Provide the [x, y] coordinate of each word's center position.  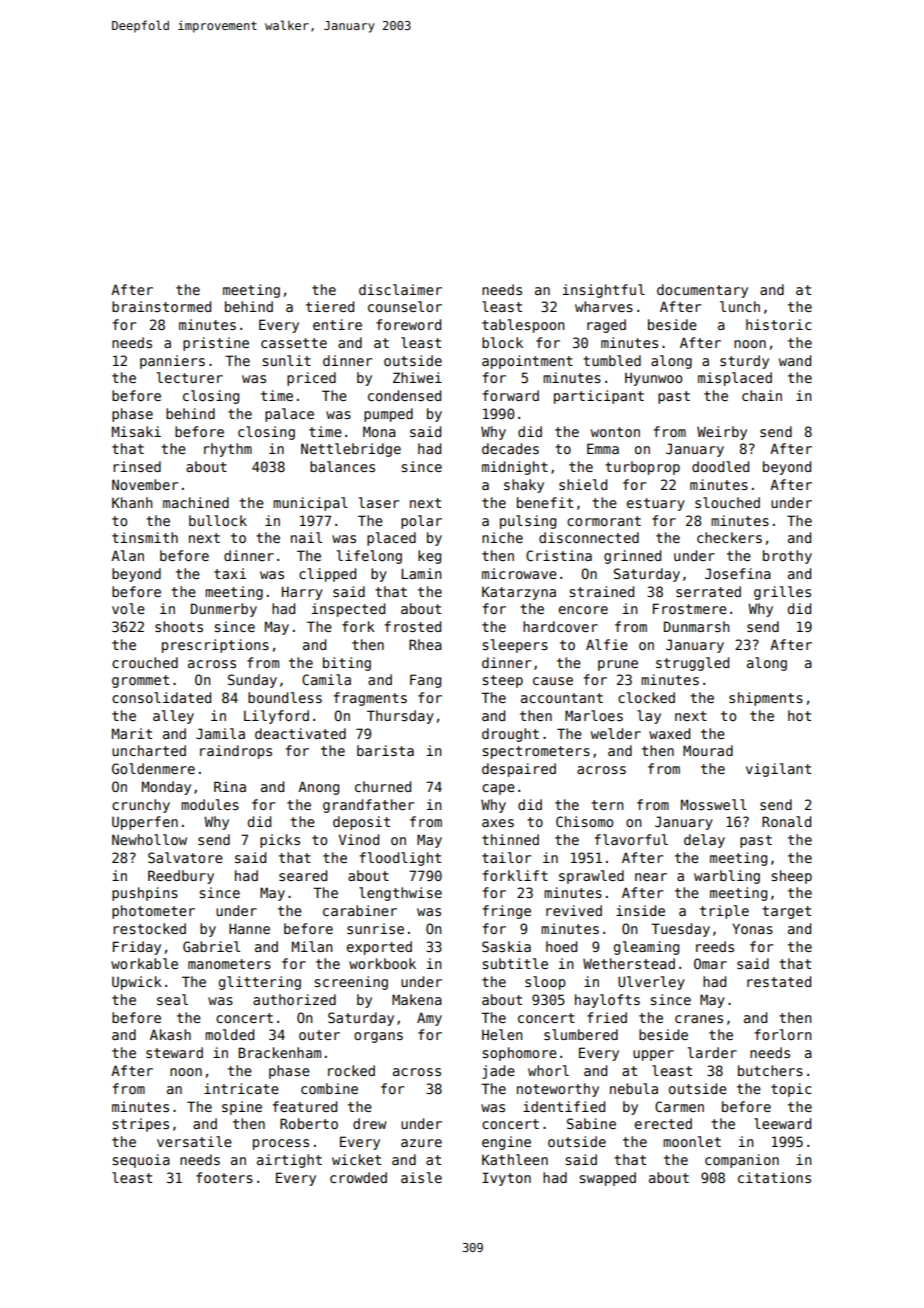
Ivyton [506, 1179]
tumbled [612, 360]
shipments [766, 699]
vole [128, 608]
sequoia [141, 1161]
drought [510, 735]
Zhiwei [417, 377]
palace [289, 415]
